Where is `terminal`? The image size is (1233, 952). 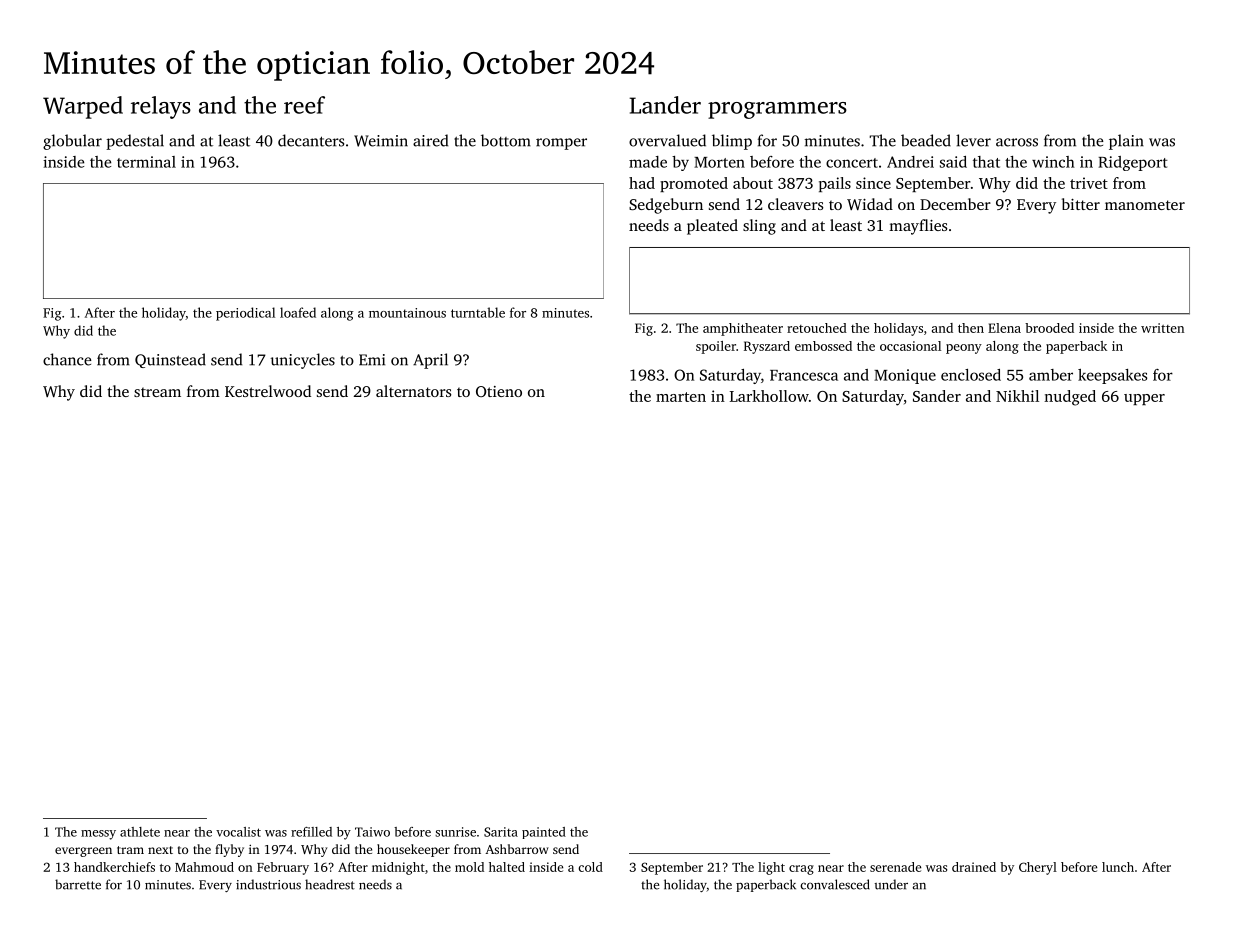
terminal is located at coordinates (146, 162).
